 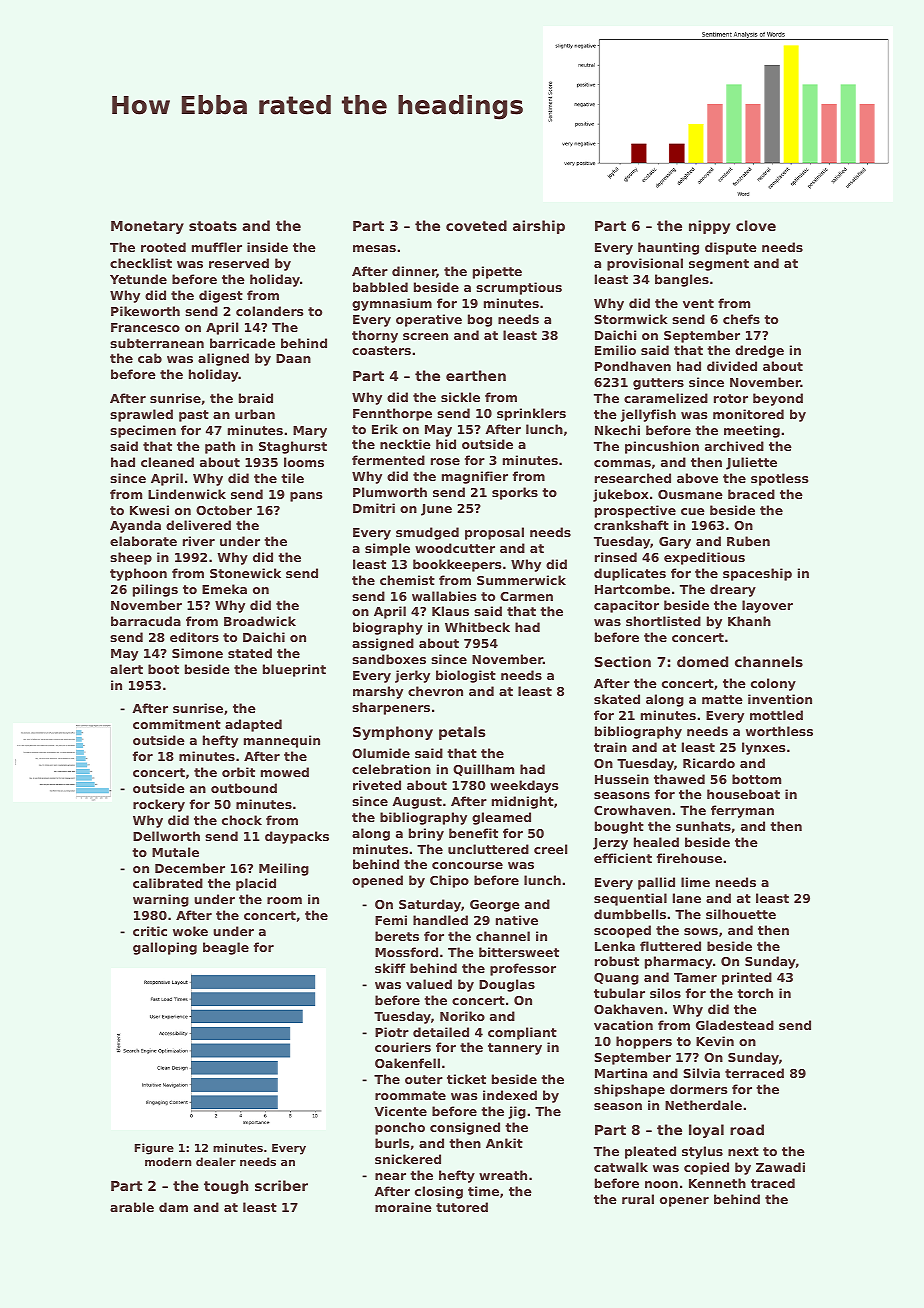 What do you see at coordinates (682, 280) in the screenshot?
I see `bangles` at bounding box center [682, 280].
